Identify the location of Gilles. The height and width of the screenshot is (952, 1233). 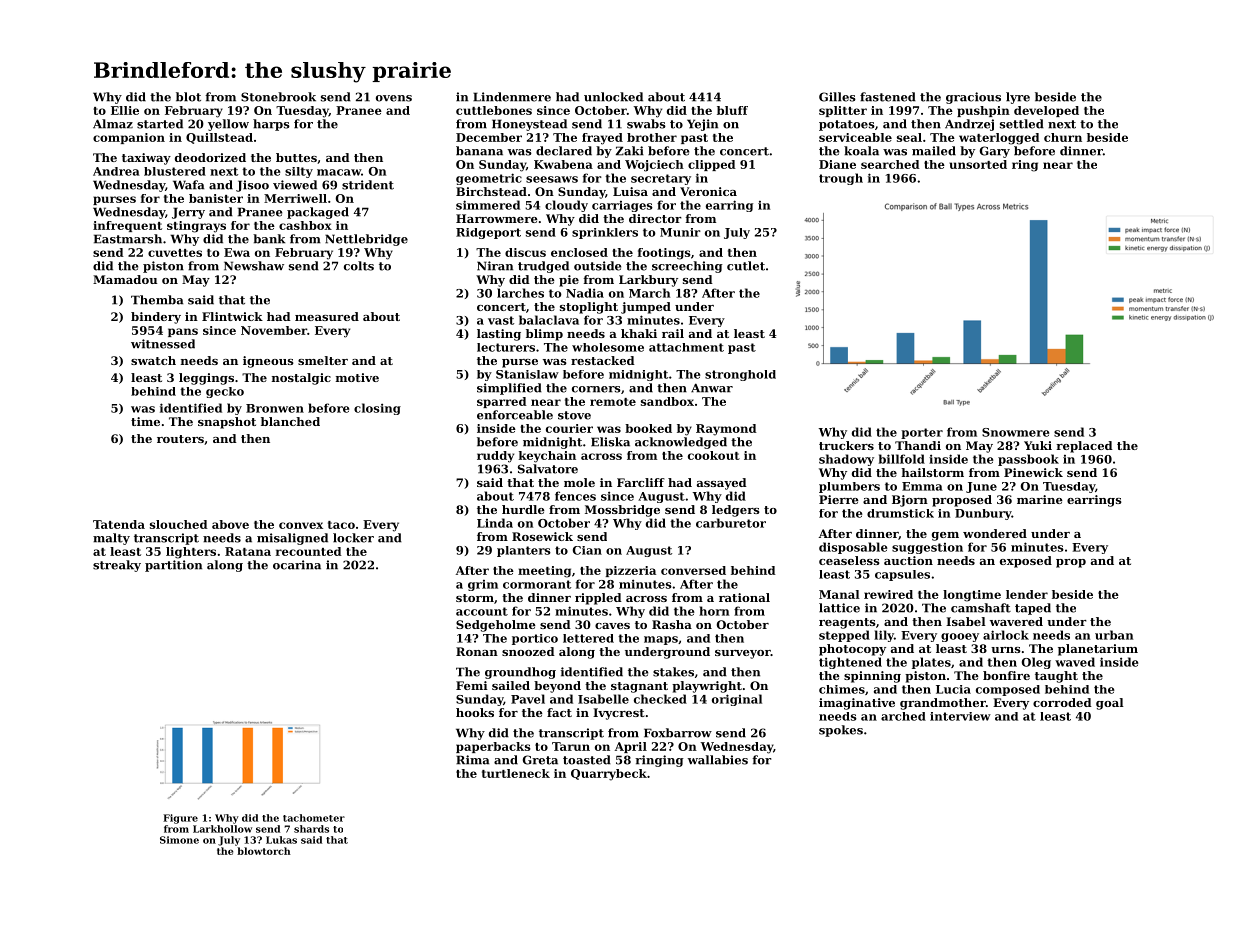
(837, 97).
